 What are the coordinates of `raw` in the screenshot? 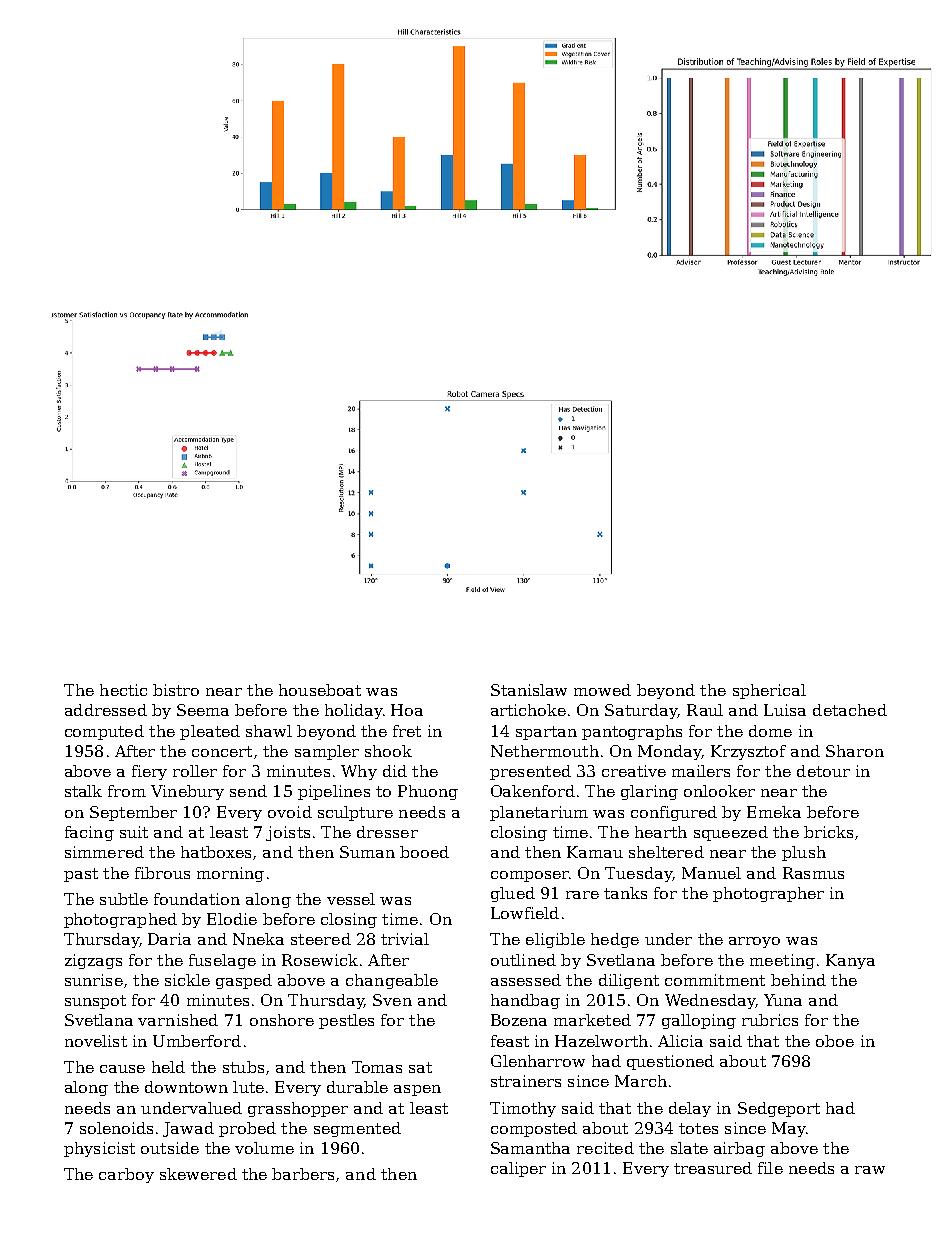 It's located at (870, 1170).
